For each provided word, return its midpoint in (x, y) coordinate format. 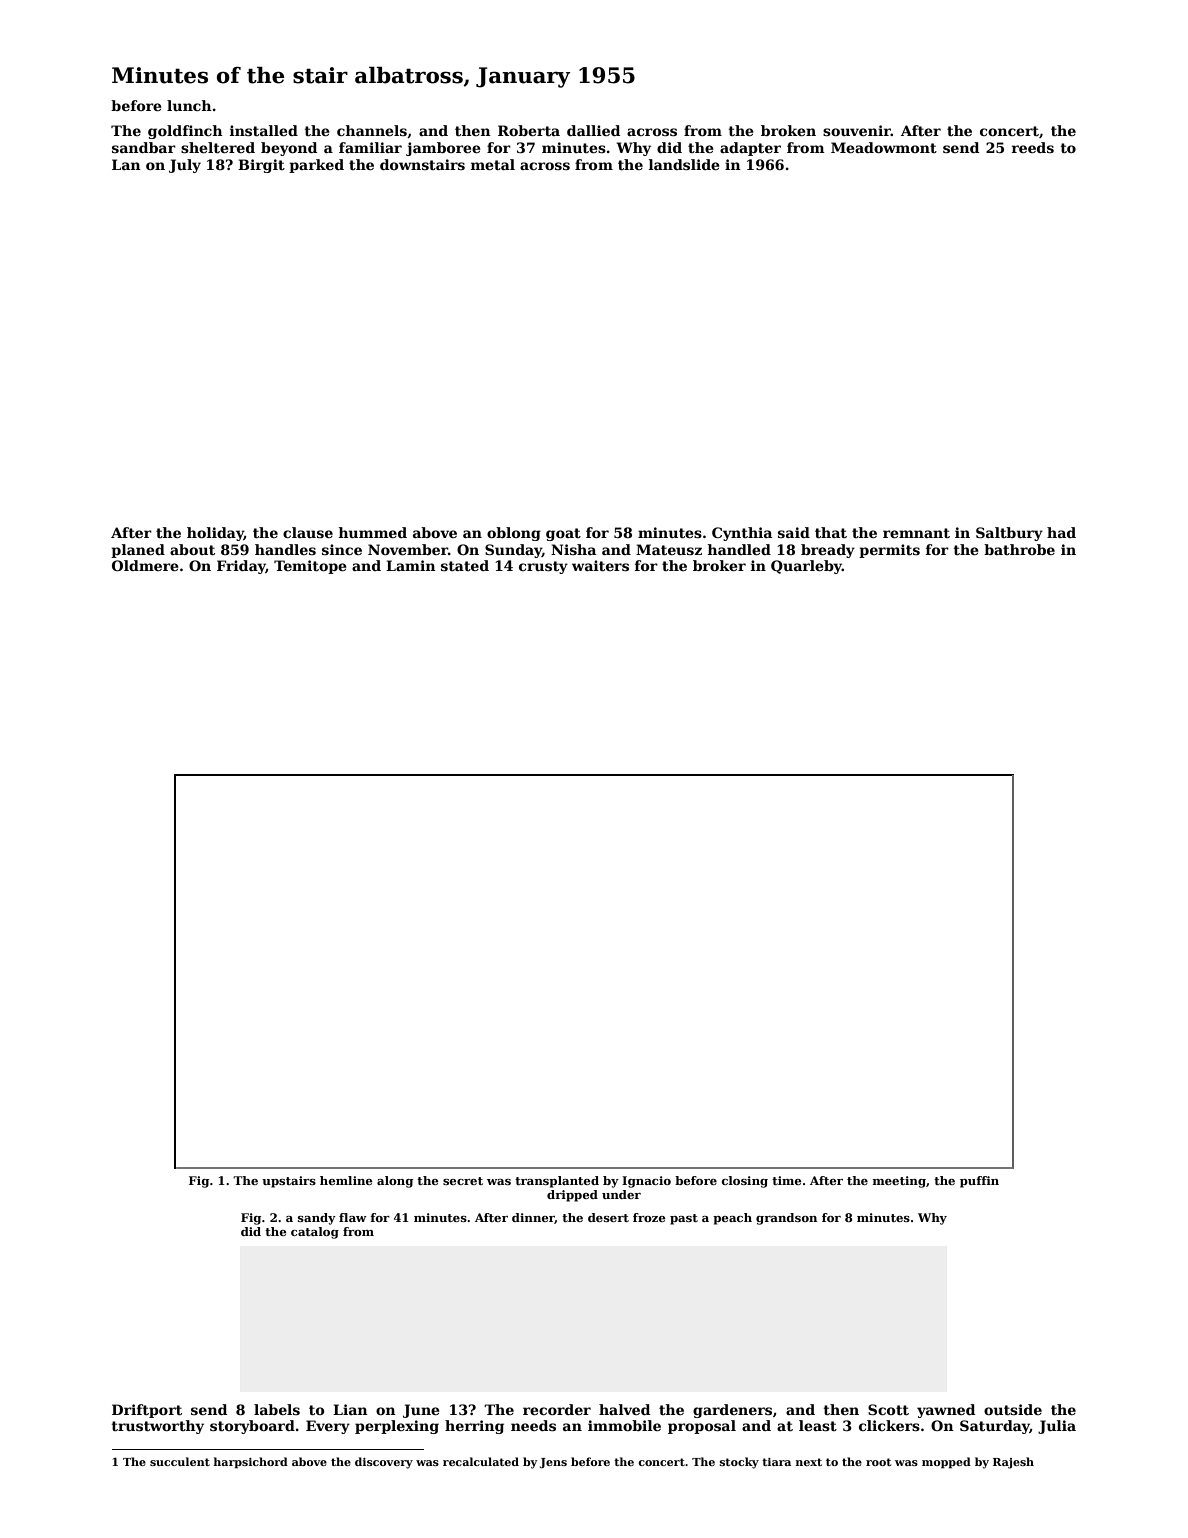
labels (277, 1409)
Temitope (310, 567)
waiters (600, 565)
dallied (593, 130)
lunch (189, 105)
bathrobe (1019, 549)
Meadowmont (884, 147)
